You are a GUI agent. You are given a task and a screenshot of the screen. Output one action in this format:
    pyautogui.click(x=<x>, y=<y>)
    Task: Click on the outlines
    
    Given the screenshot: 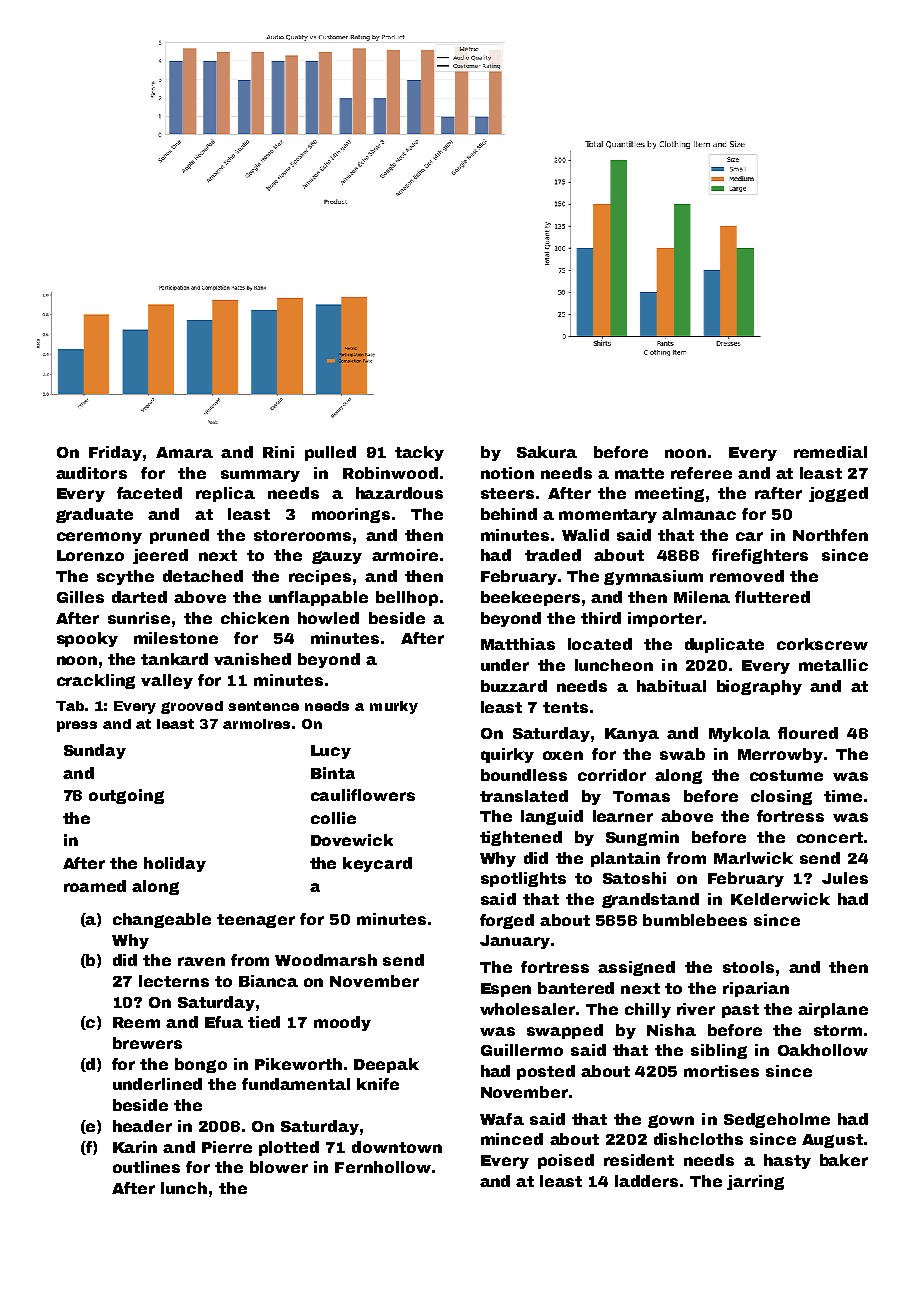 What is the action you would take?
    pyautogui.click(x=146, y=1167)
